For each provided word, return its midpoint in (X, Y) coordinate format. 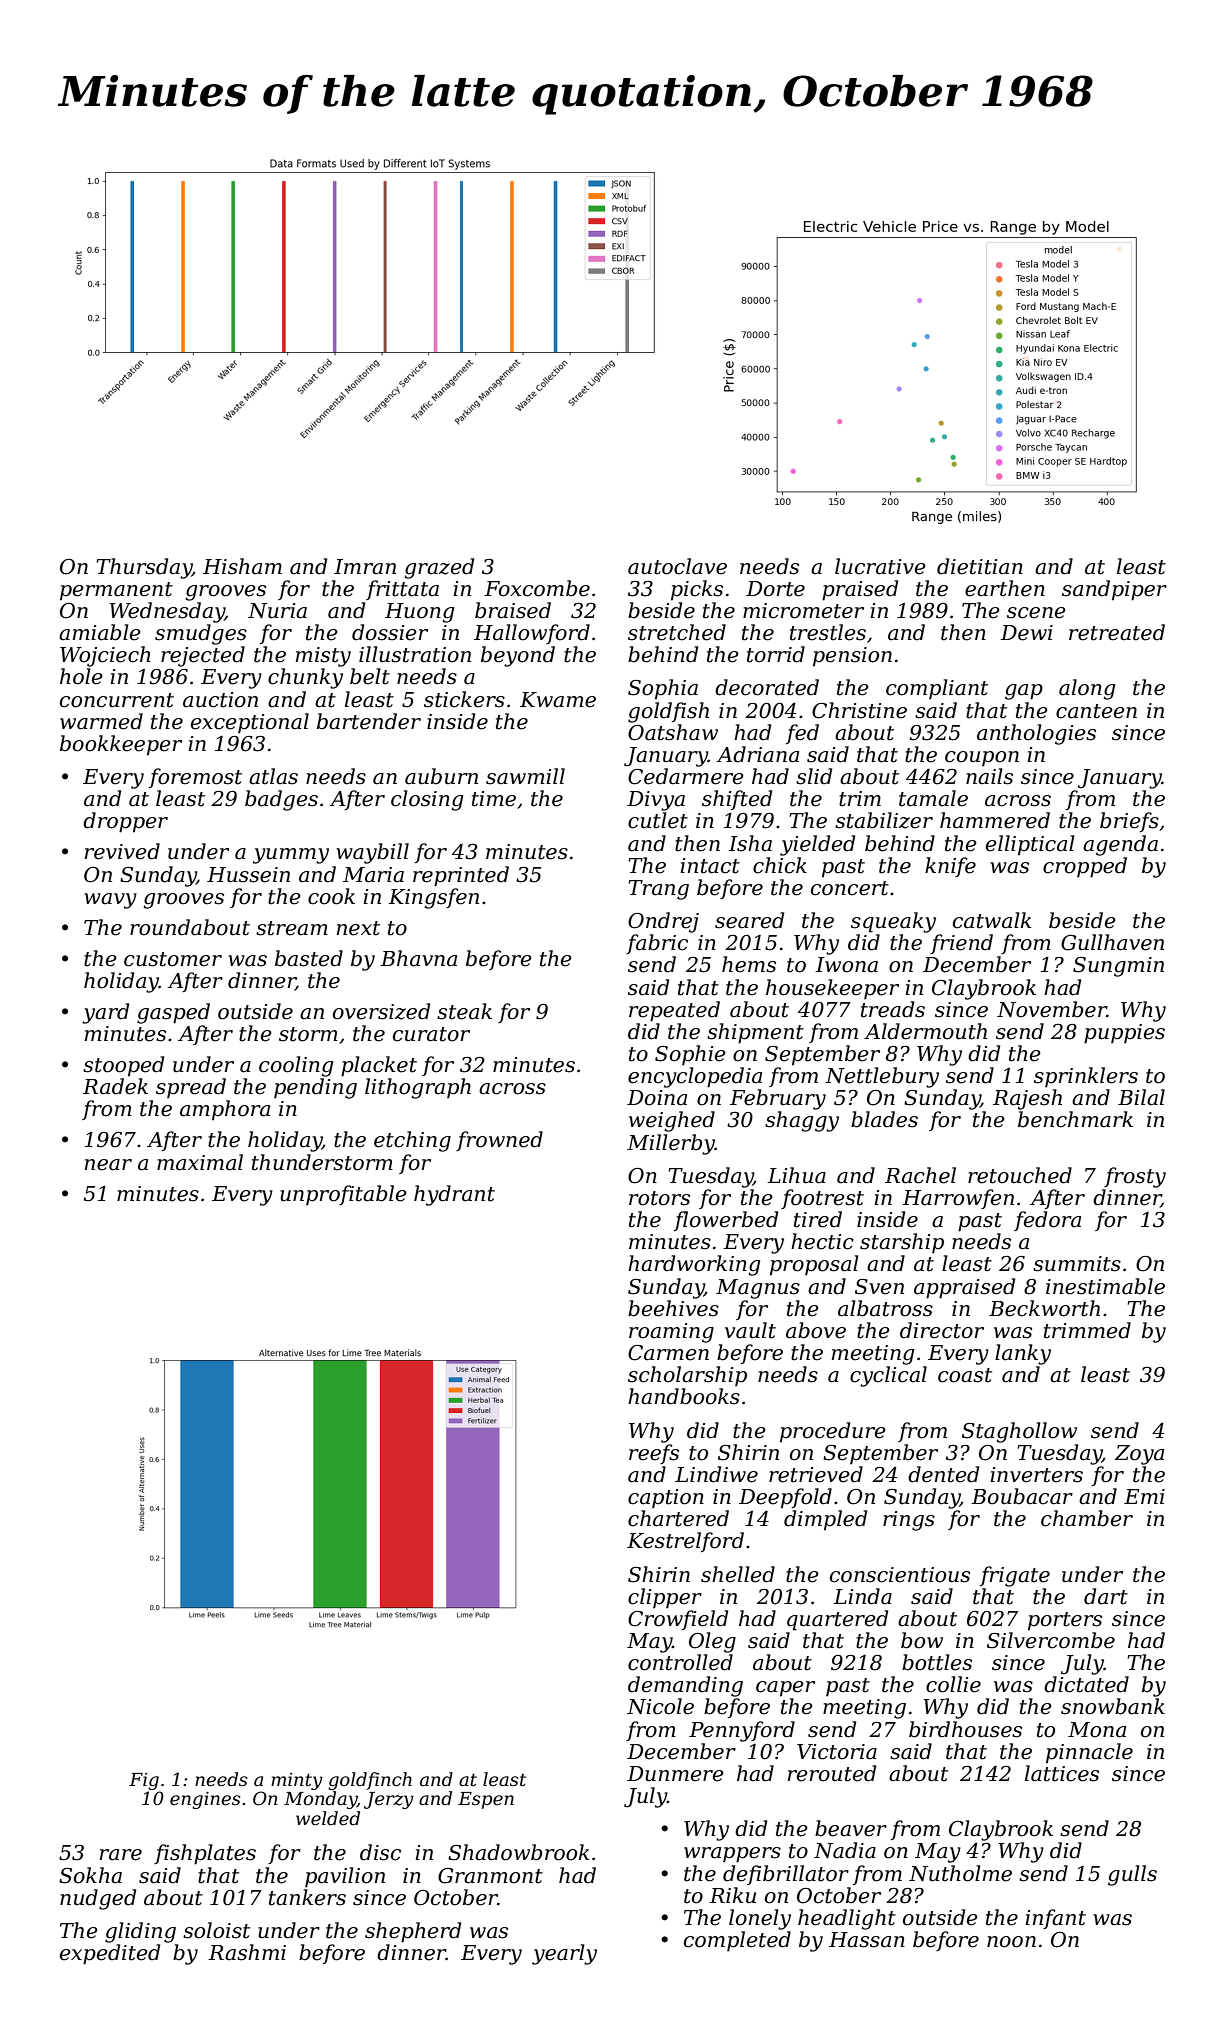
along (1087, 689)
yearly (564, 1954)
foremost (195, 778)
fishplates (205, 1854)
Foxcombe (537, 588)
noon (1011, 1942)
